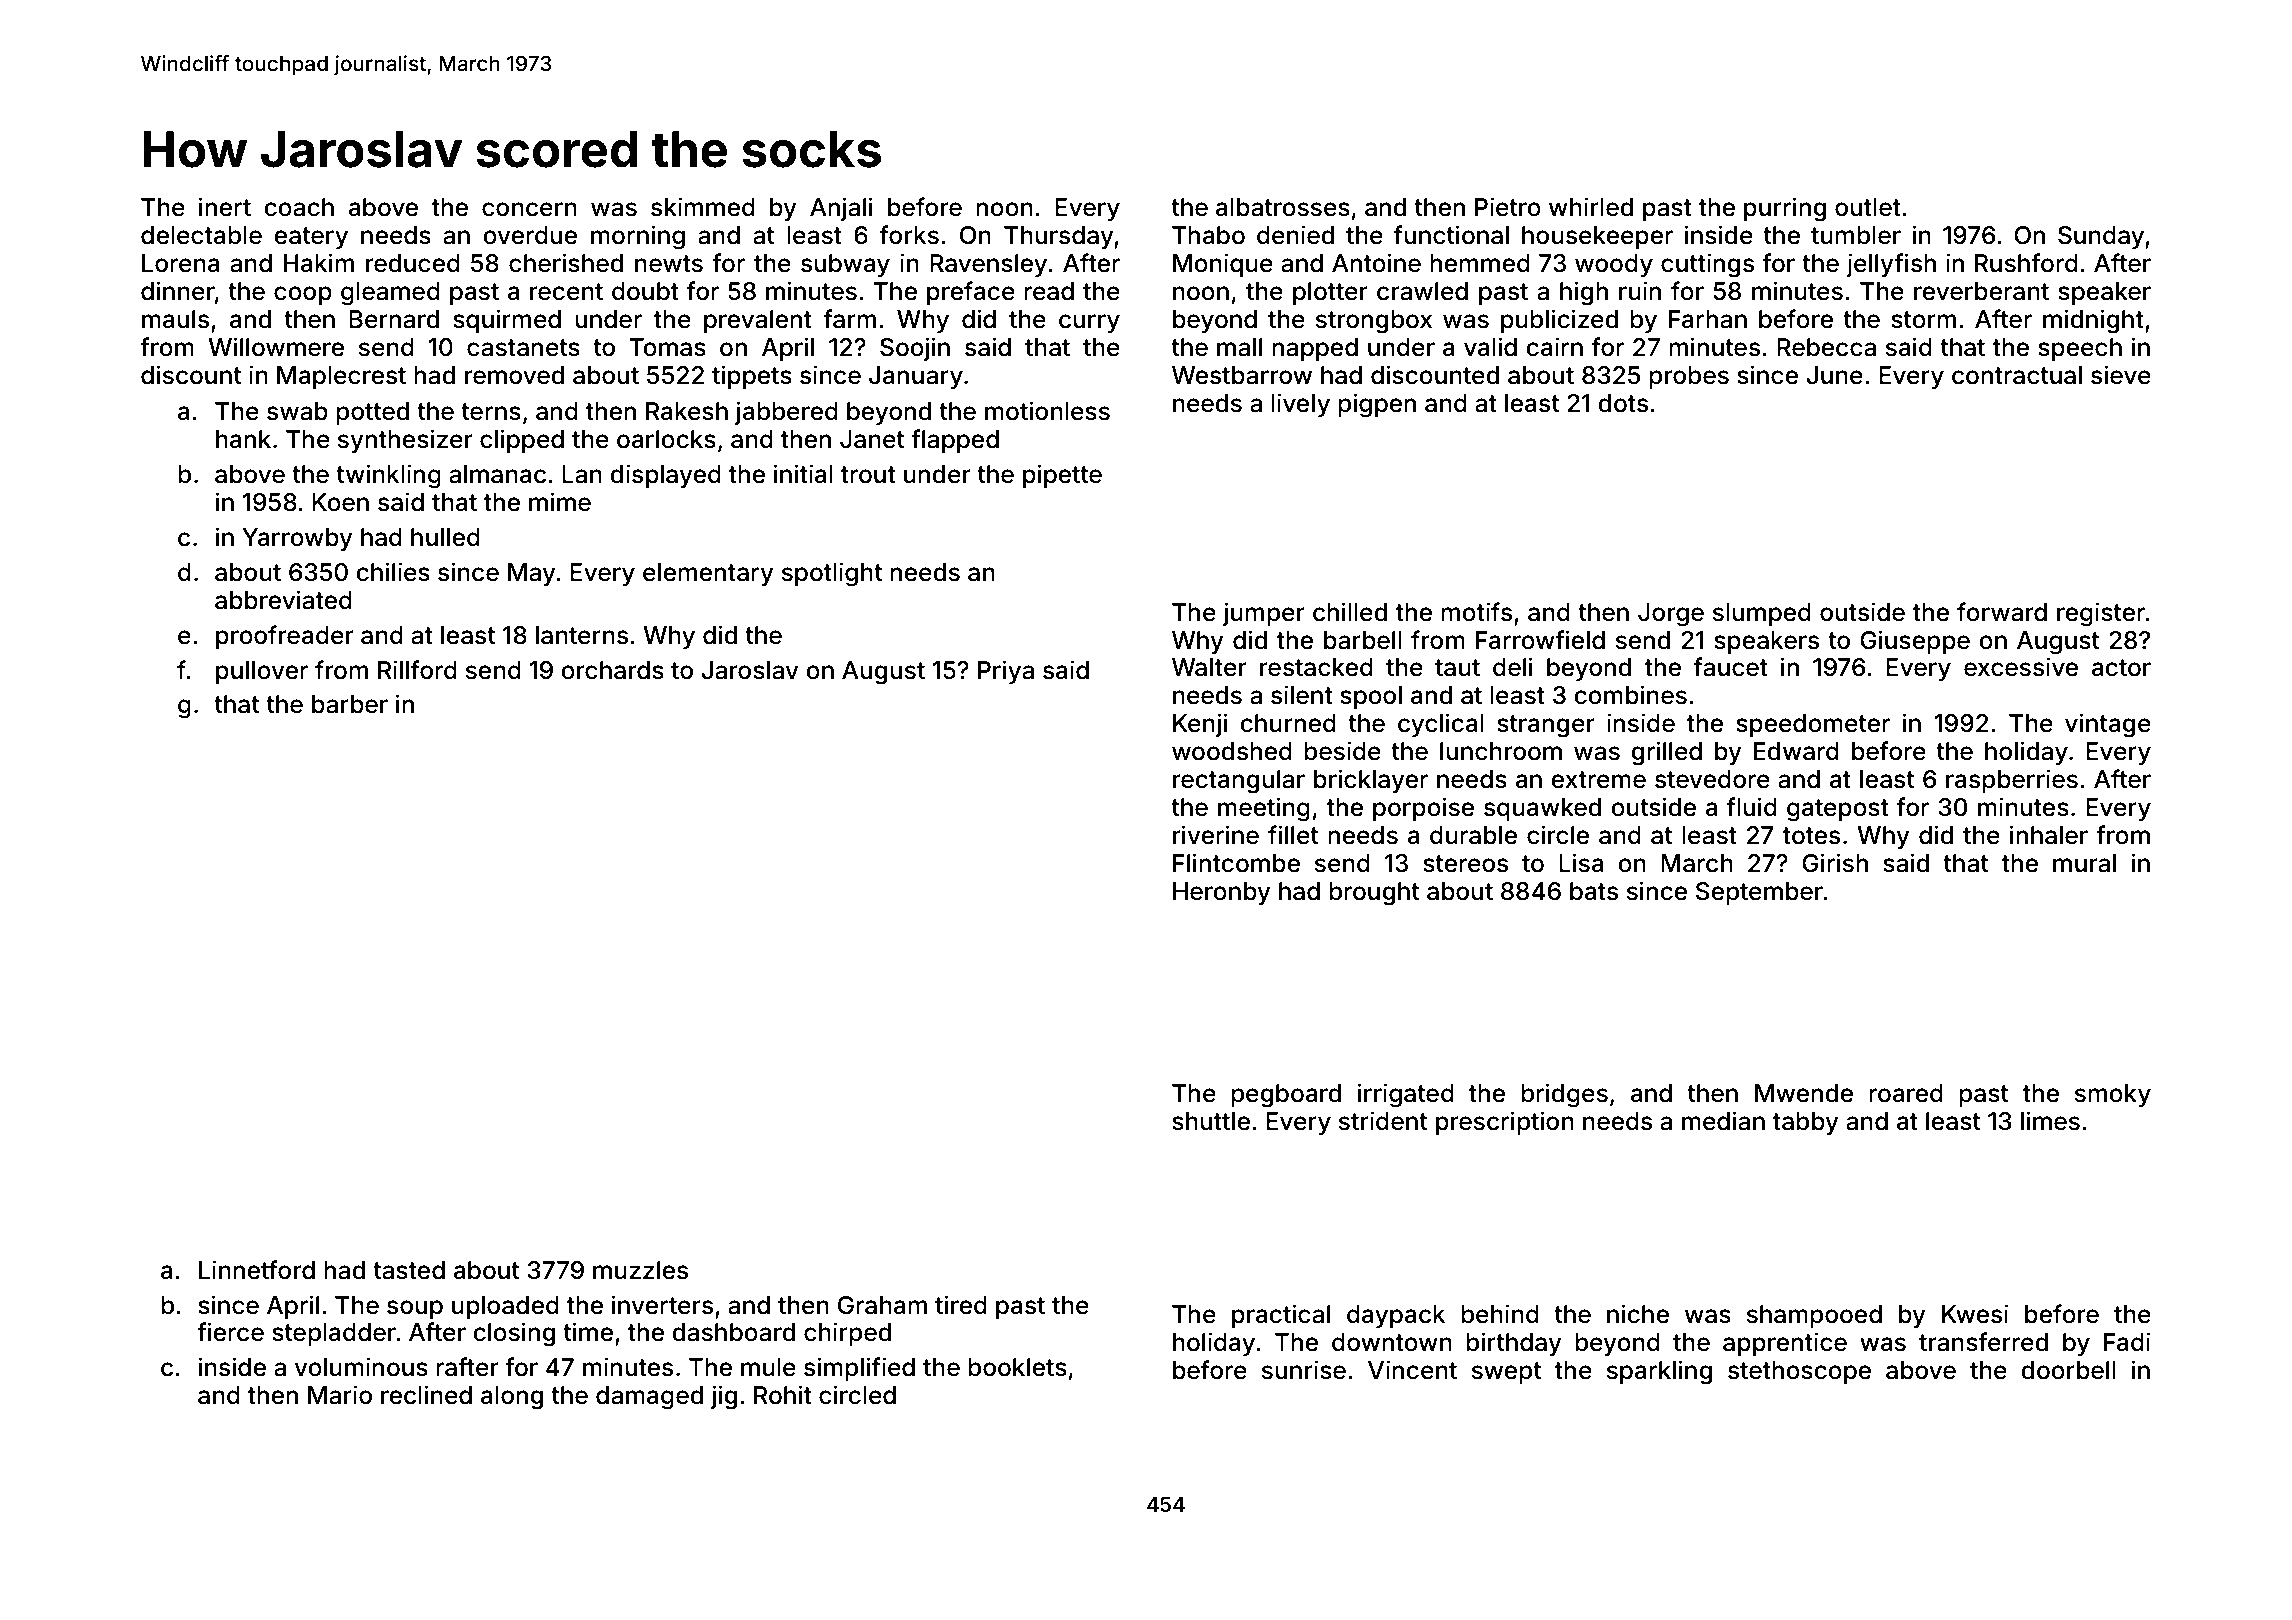 The width and height of the screenshot is (2292, 1620). What do you see at coordinates (426, 1395) in the screenshot?
I see `reclined` at bounding box center [426, 1395].
